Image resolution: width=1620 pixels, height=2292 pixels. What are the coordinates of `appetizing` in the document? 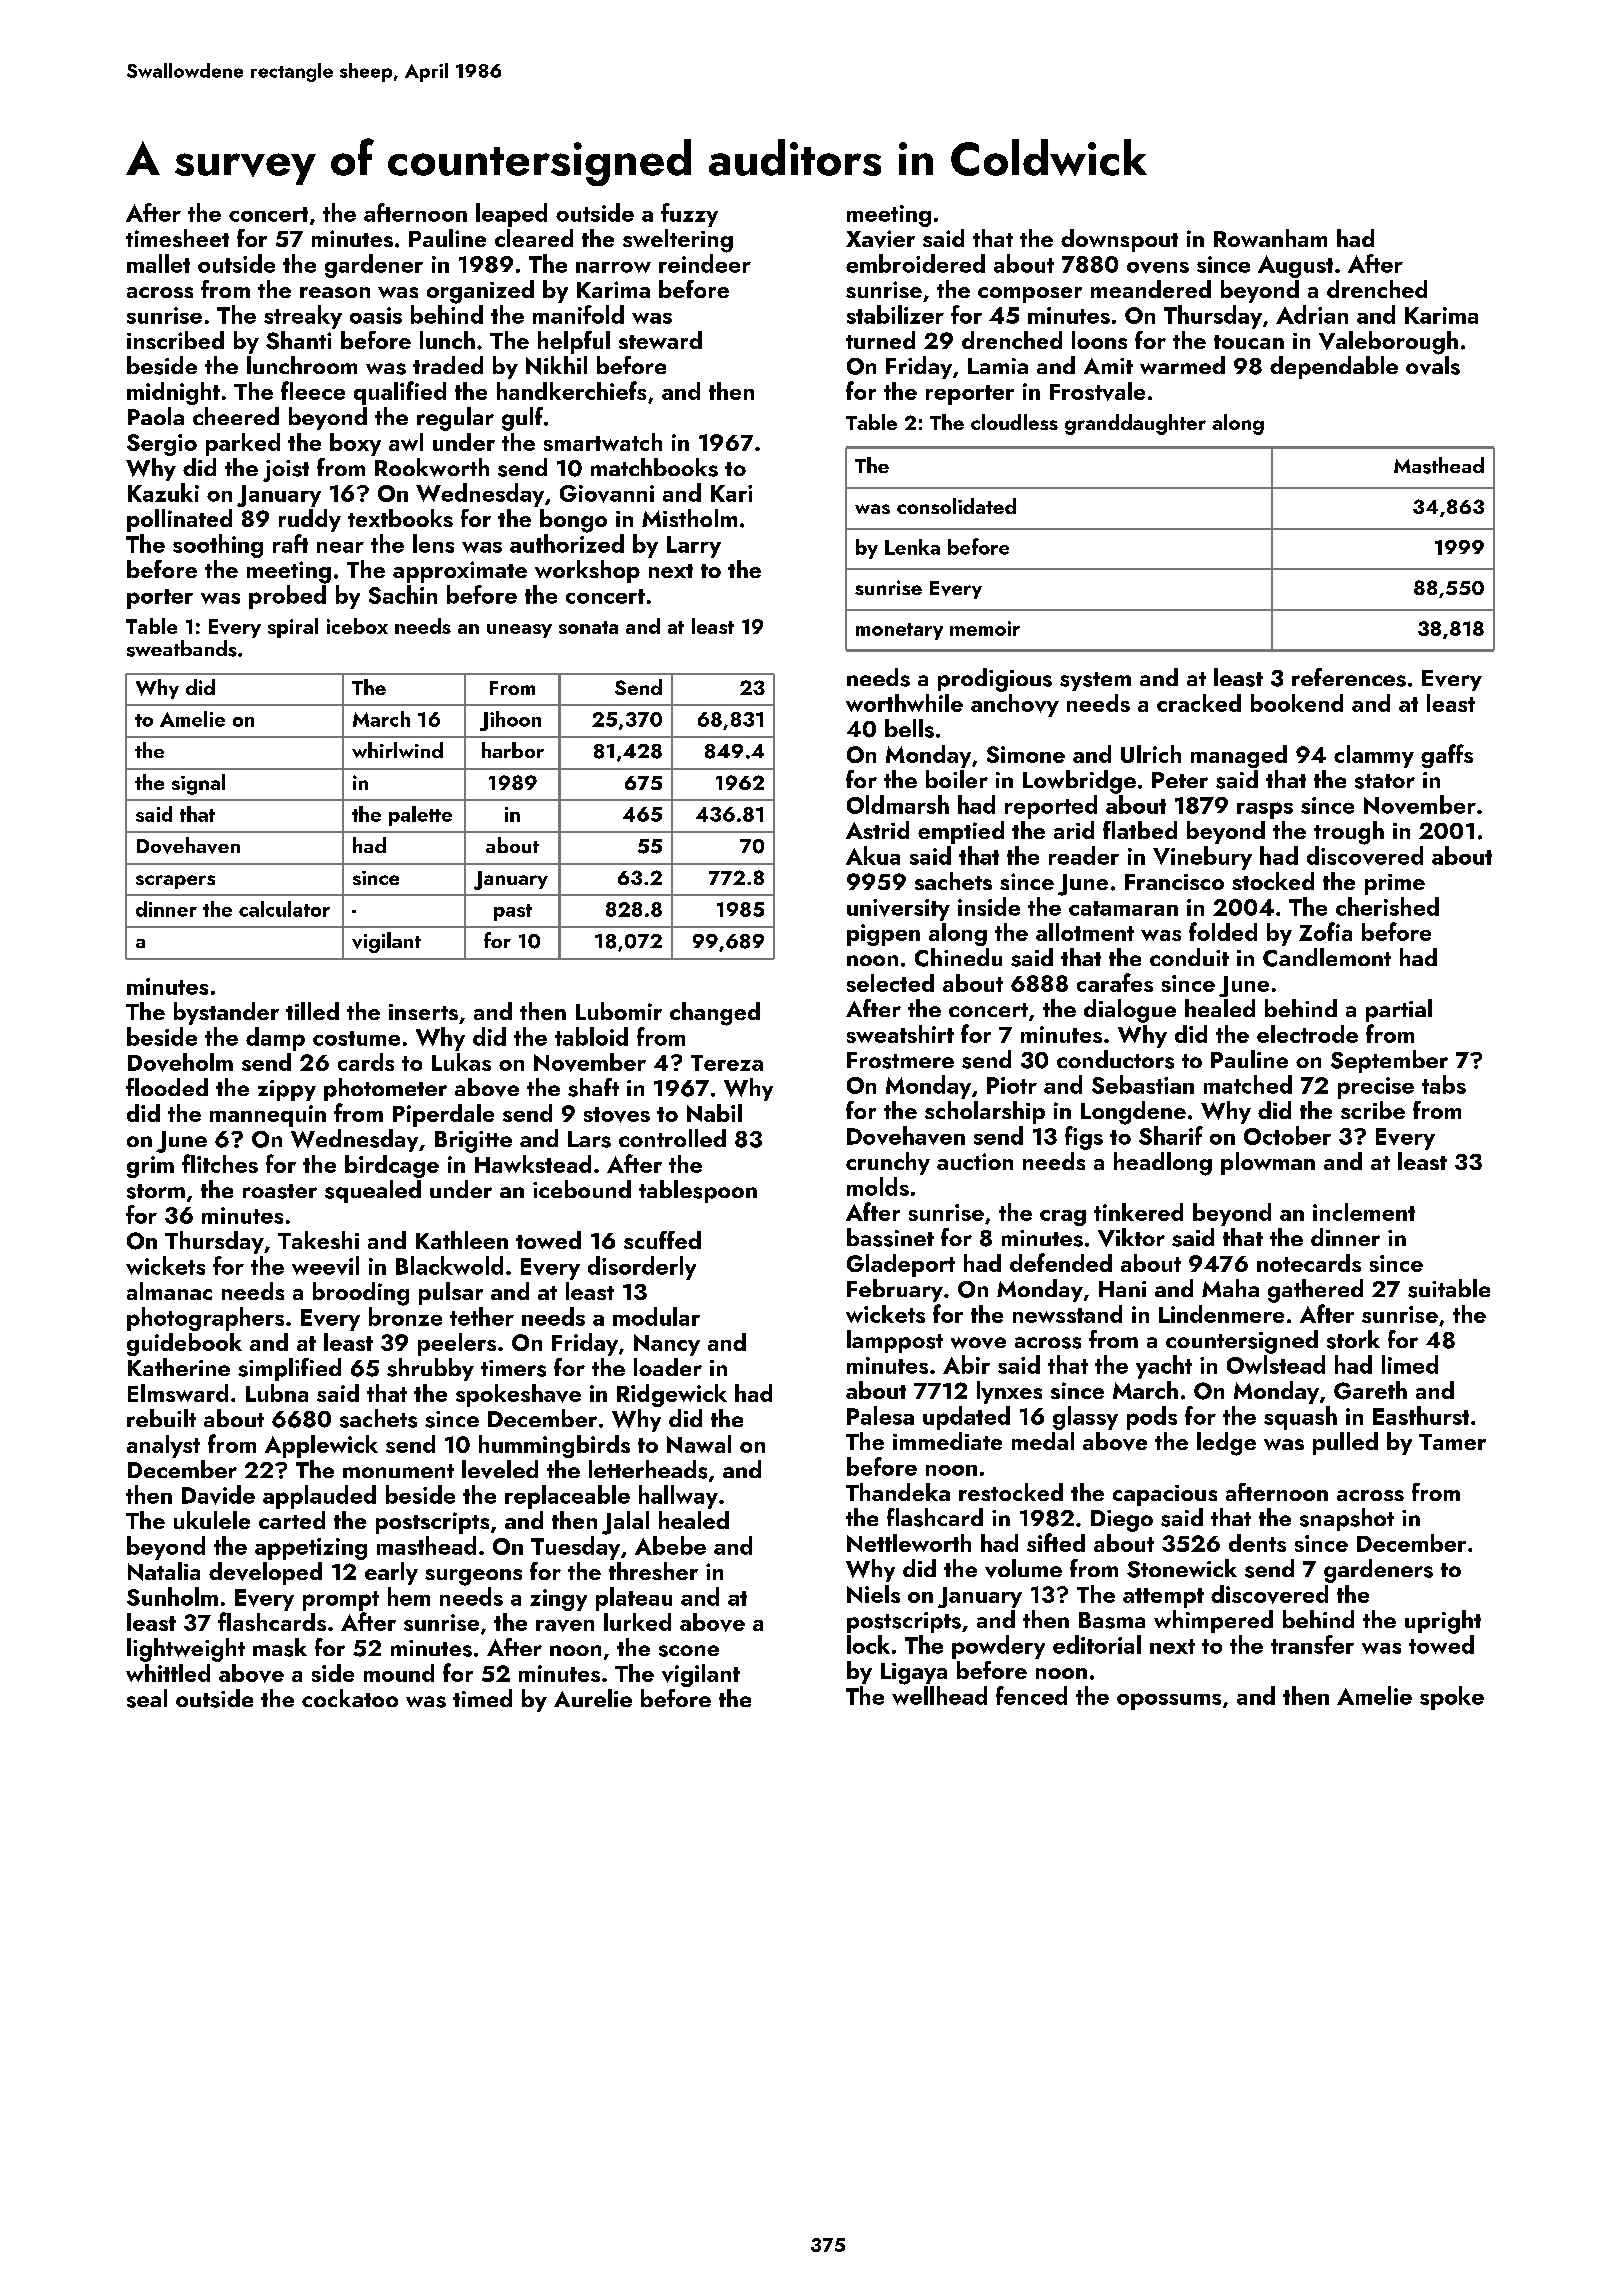 It's located at (311, 1549).
